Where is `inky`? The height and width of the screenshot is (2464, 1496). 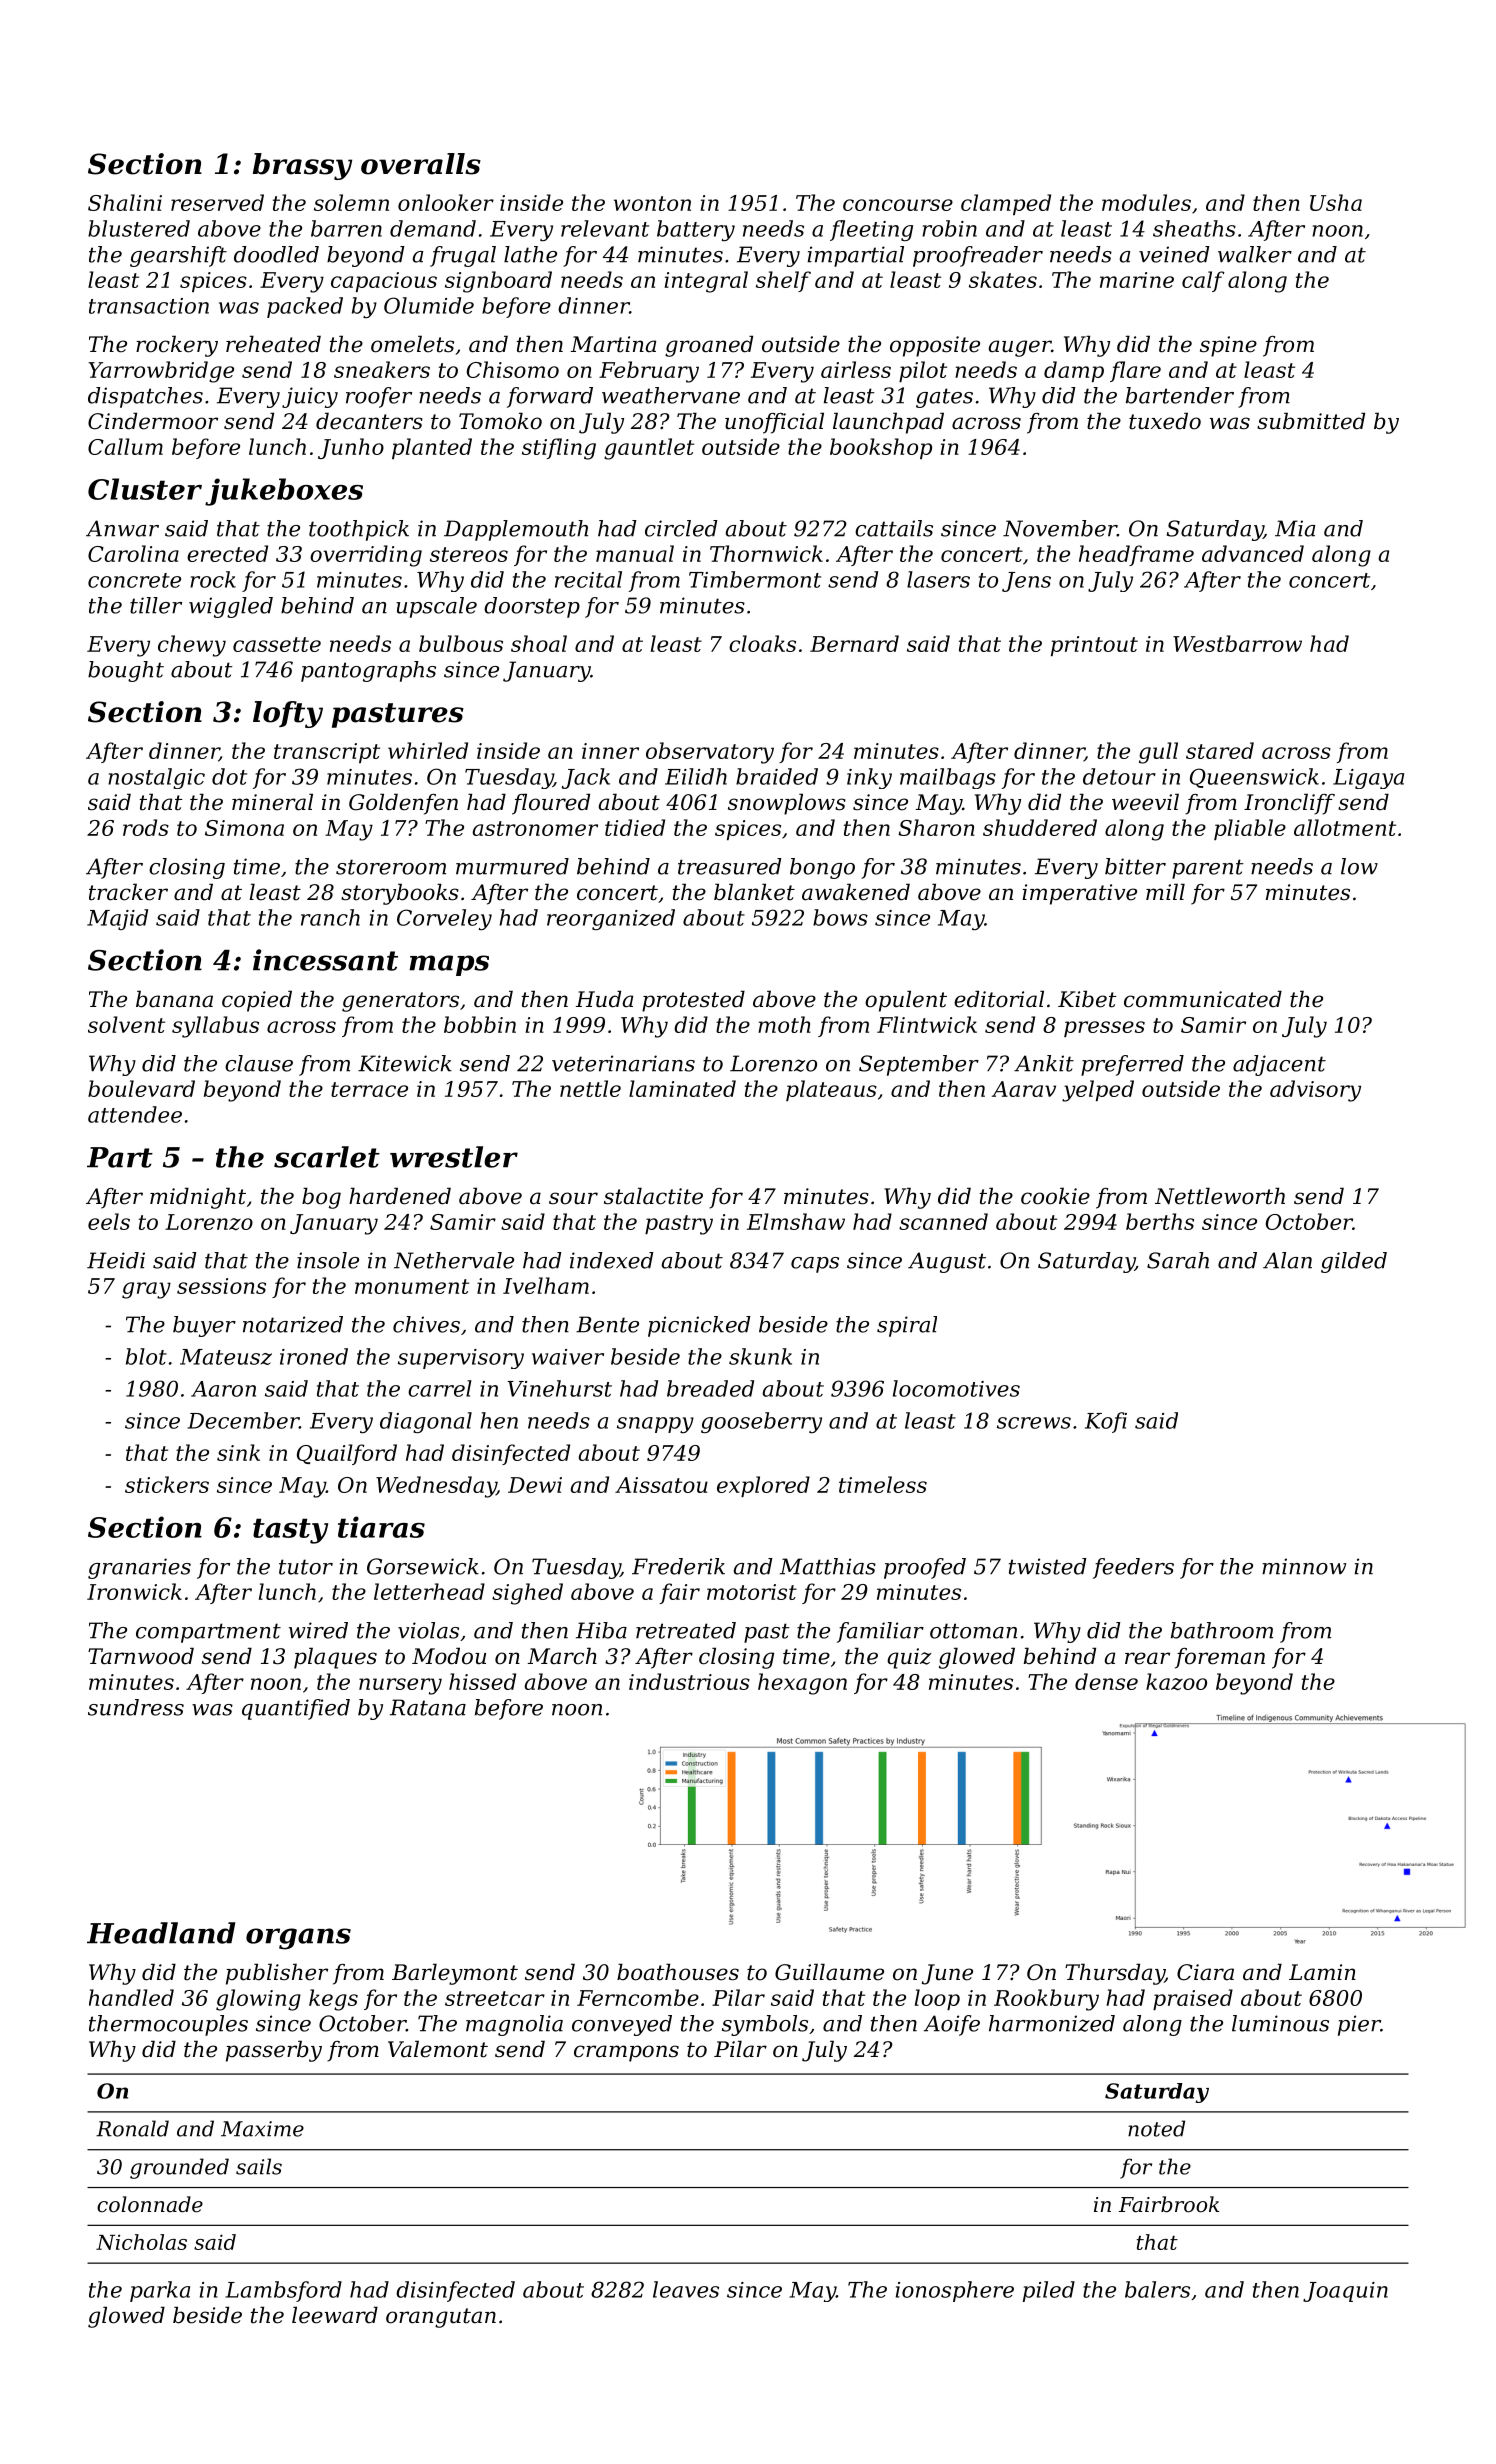
inky is located at coordinates (869, 778).
